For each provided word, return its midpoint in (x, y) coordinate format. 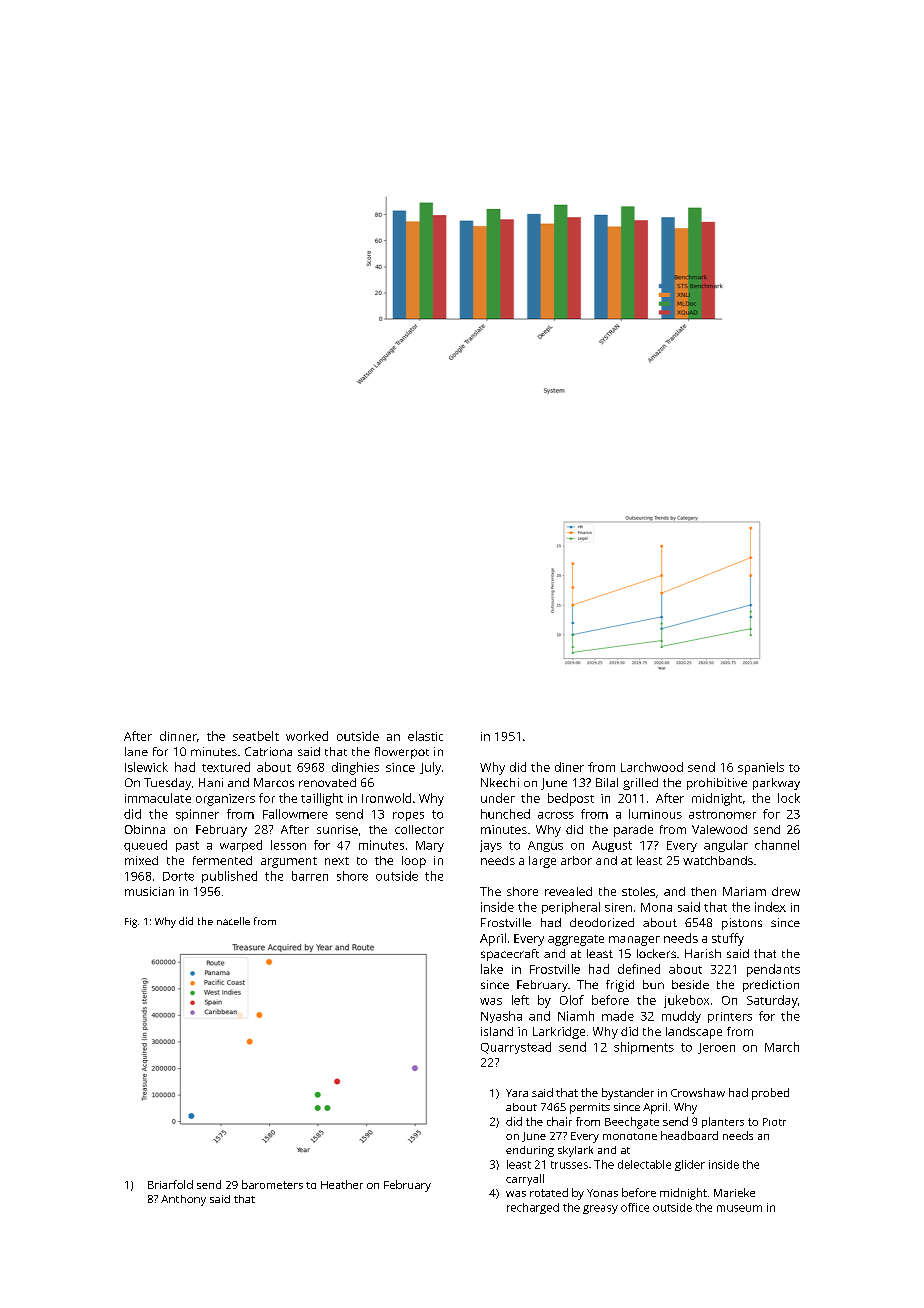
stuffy (728, 939)
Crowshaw (698, 1092)
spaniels (761, 768)
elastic (425, 736)
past (187, 846)
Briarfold (170, 1184)
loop (414, 862)
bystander (628, 1094)
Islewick (146, 767)
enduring (530, 1151)
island (497, 1031)
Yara (517, 1093)
